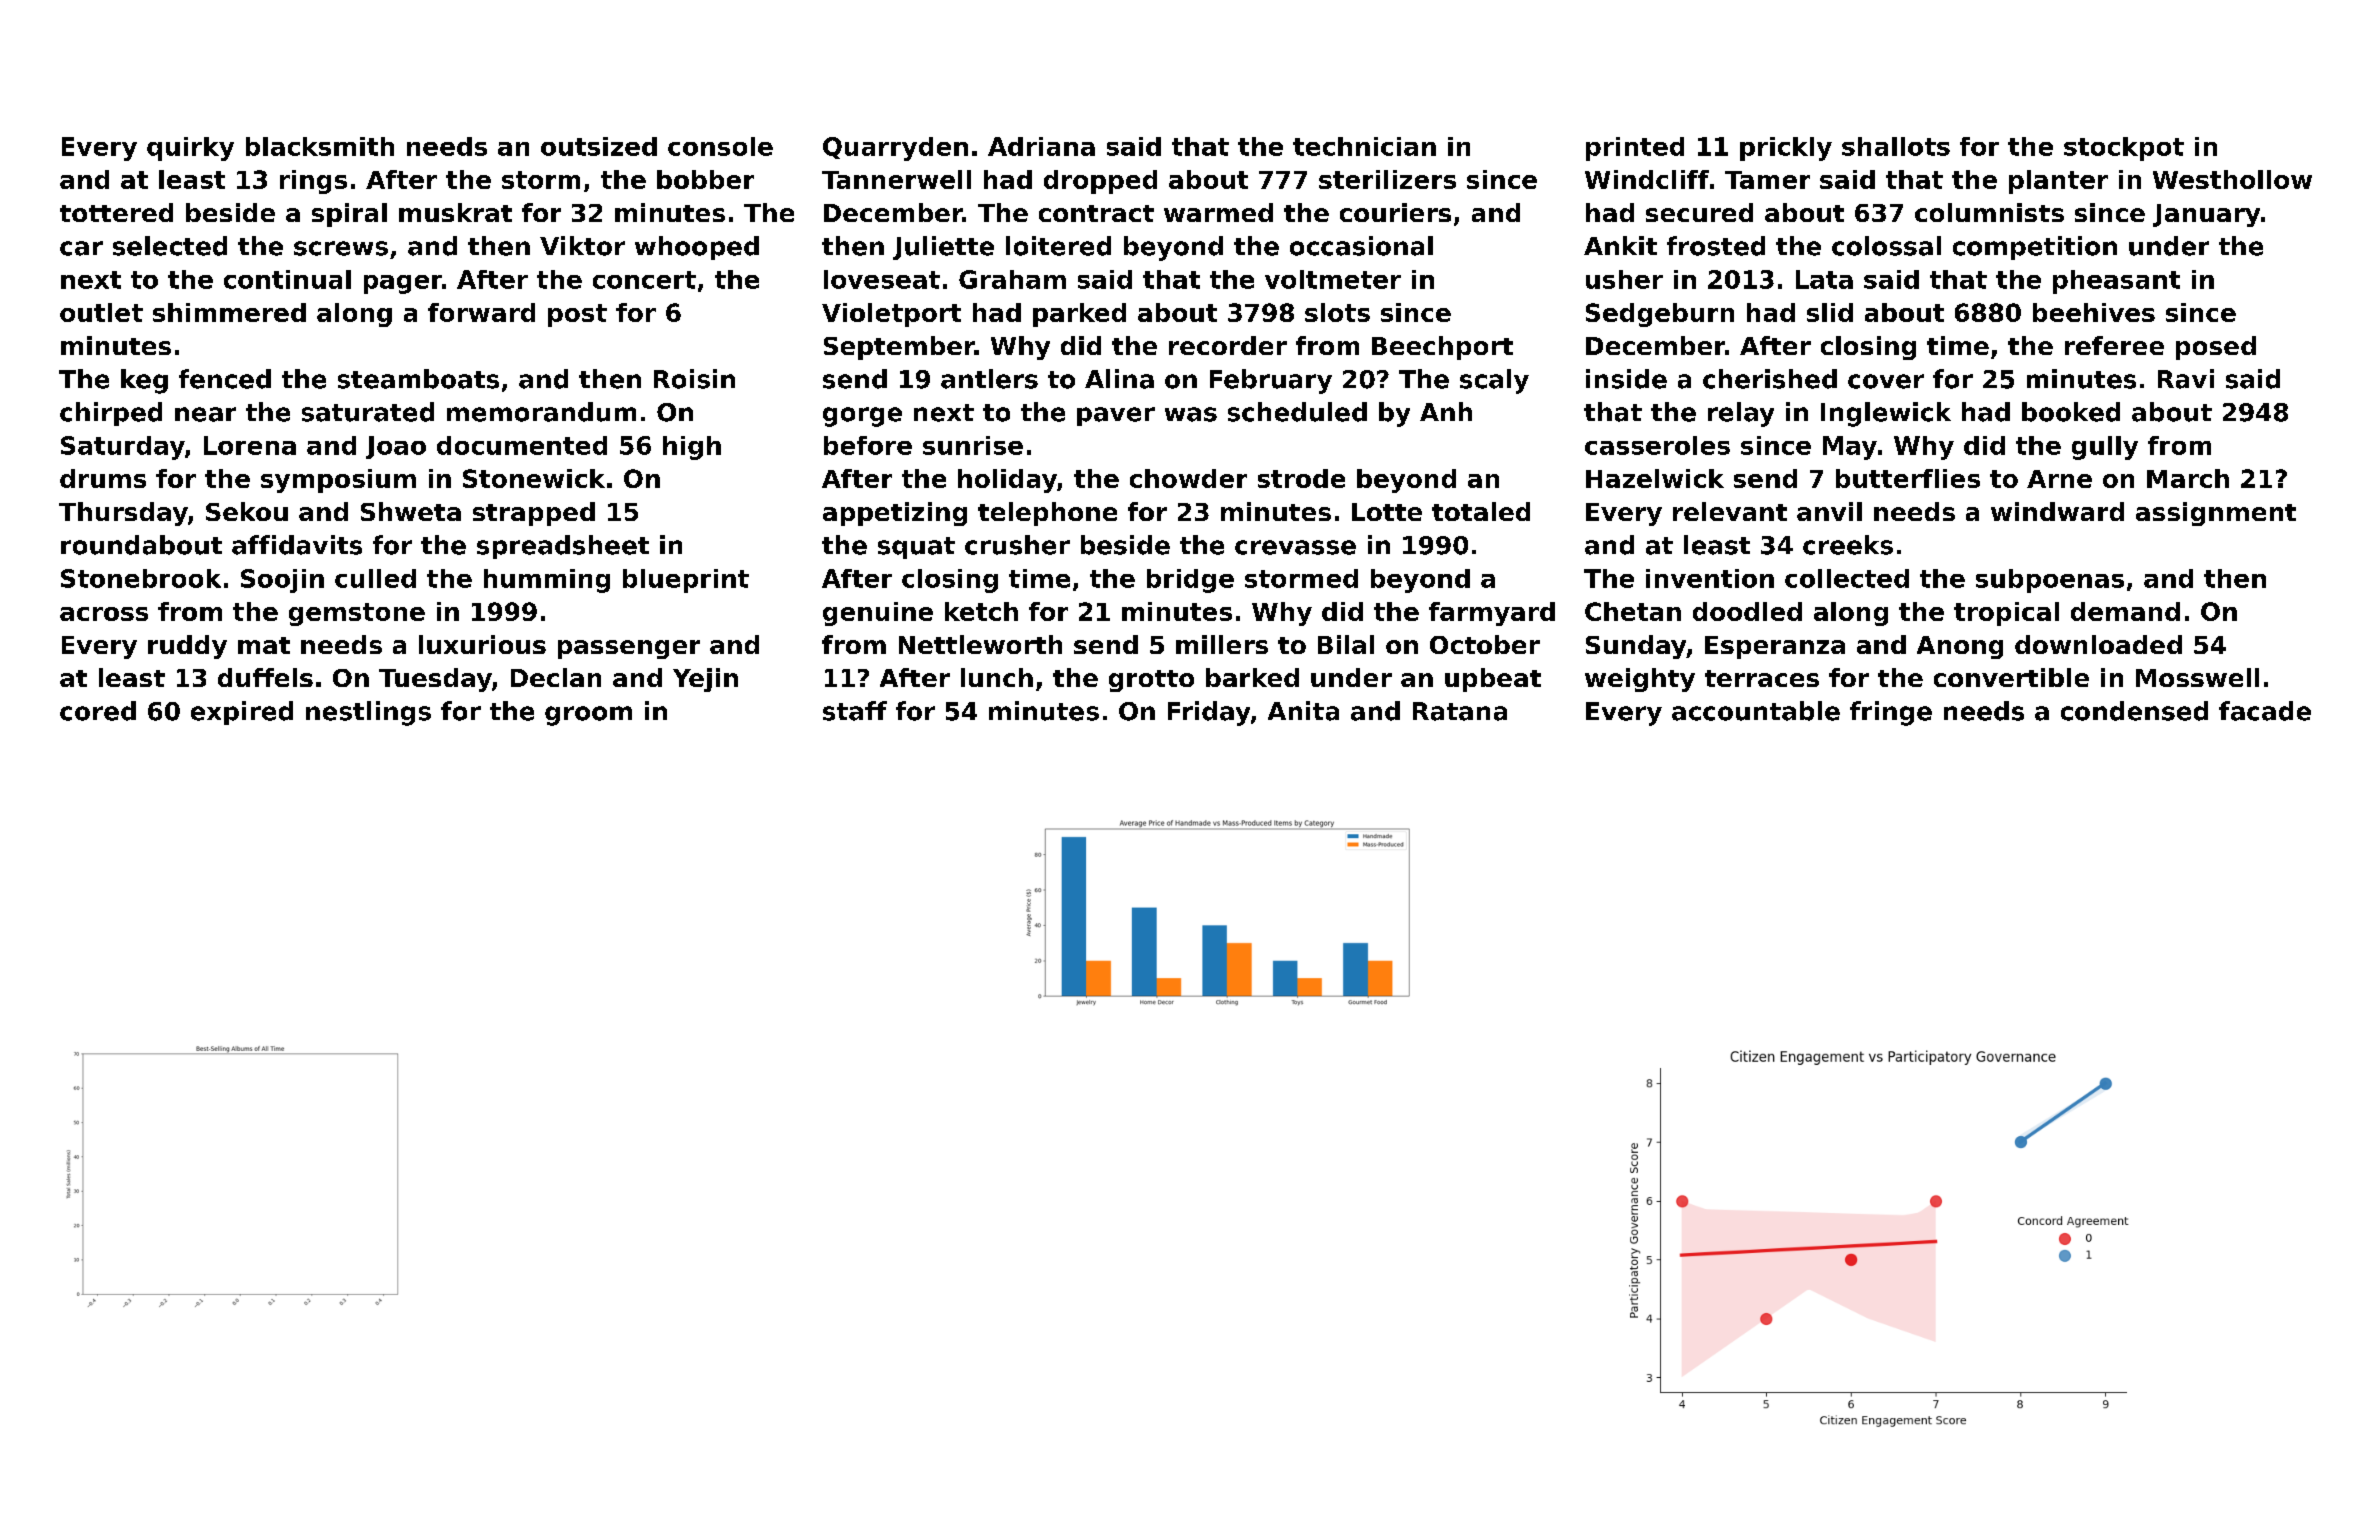 This image has height=1540, width=2380. What do you see at coordinates (141, 578) in the image?
I see `Stonebrook` at bounding box center [141, 578].
